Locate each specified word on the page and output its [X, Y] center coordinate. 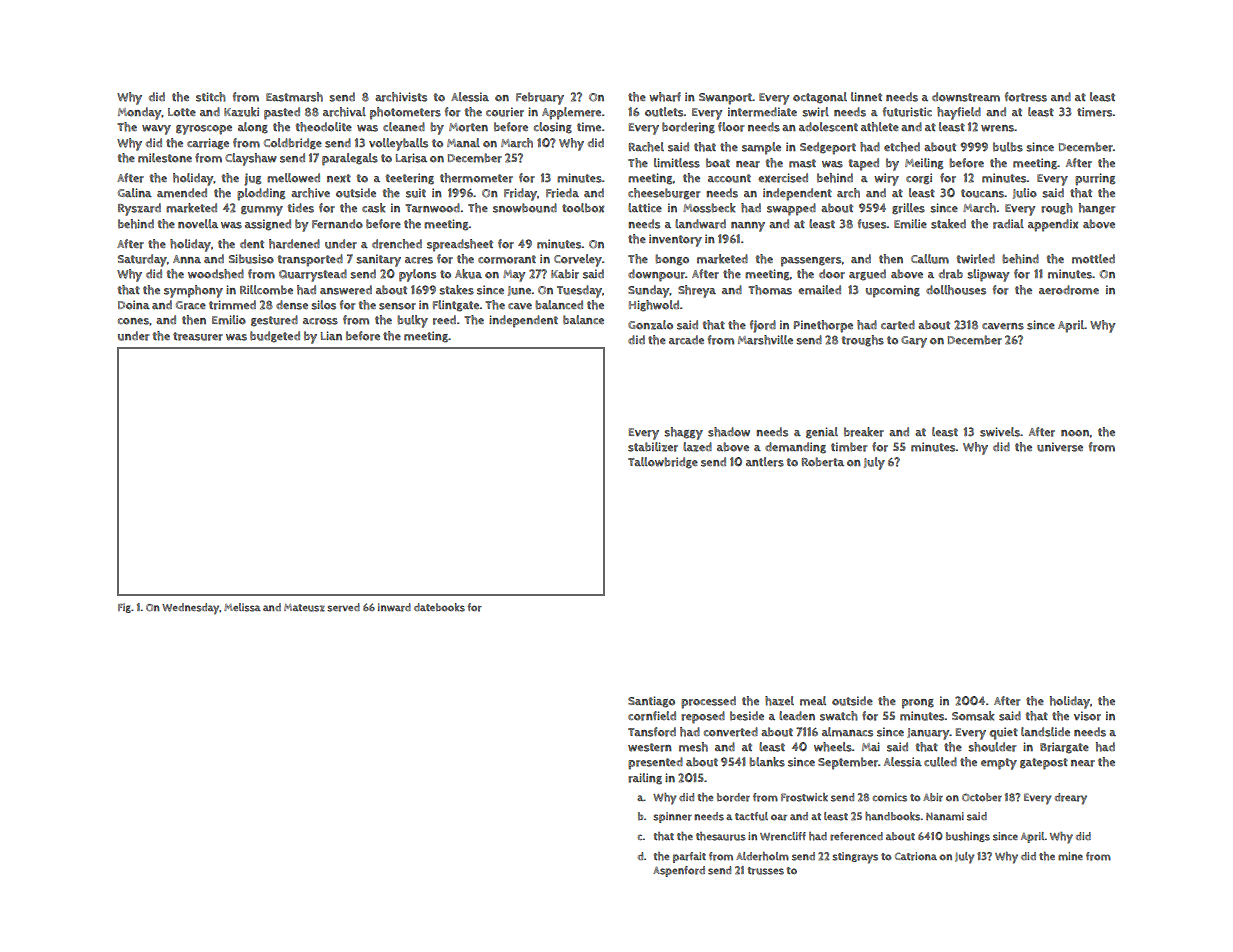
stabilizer [653, 447]
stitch [211, 97]
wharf [665, 97]
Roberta [823, 462]
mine [1070, 856]
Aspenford [679, 871]
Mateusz [304, 608]
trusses [766, 871]
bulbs [1008, 147]
